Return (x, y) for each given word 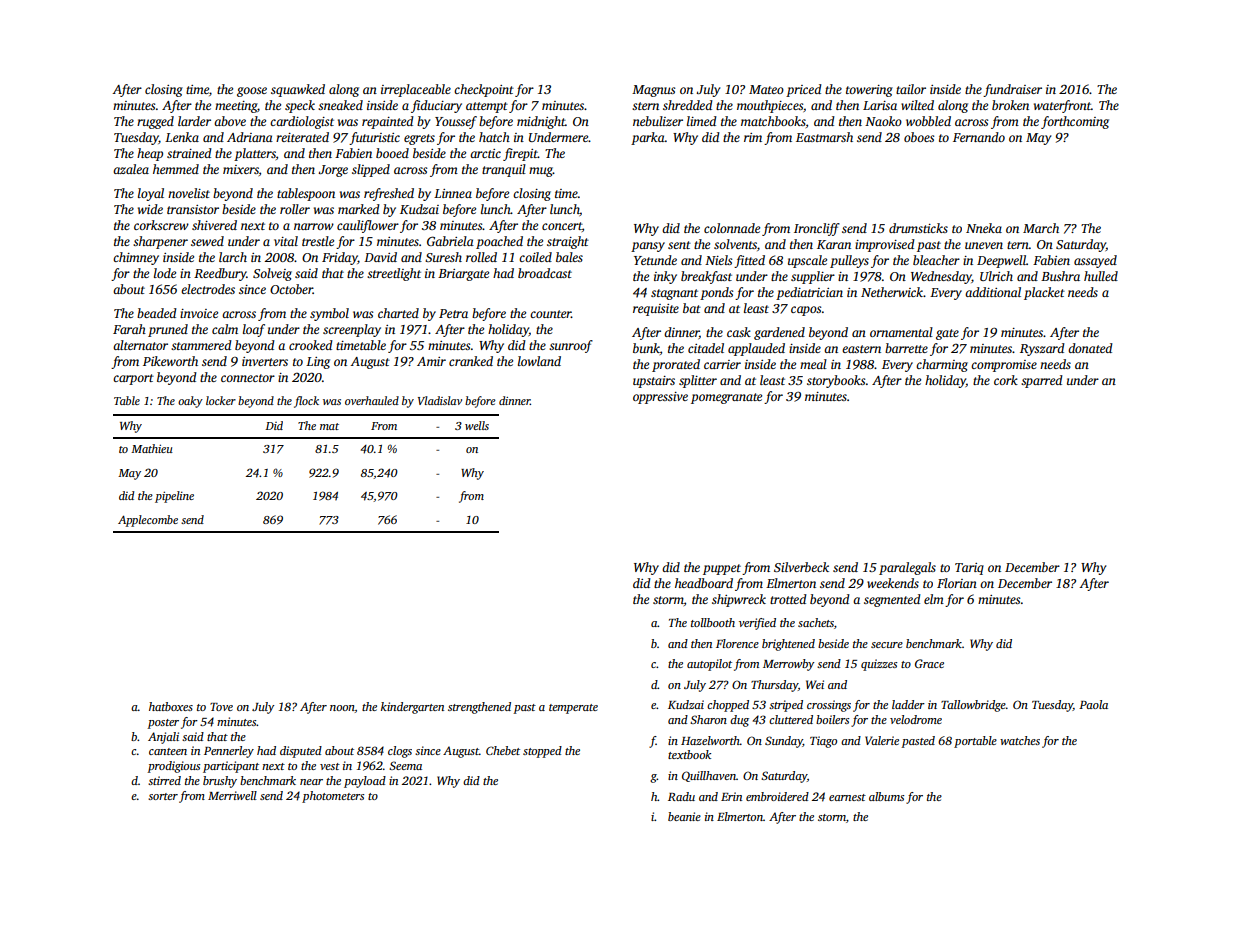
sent (679, 245)
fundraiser (1012, 90)
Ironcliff (817, 229)
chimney (136, 258)
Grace (929, 663)
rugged (155, 122)
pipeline (174, 497)
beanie (684, 816)
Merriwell (232, 795)
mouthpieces (770, 106)
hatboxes (171, 706)
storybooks (836, 381)
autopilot (709, 665)
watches (1020, 740)
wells (477, 425)
